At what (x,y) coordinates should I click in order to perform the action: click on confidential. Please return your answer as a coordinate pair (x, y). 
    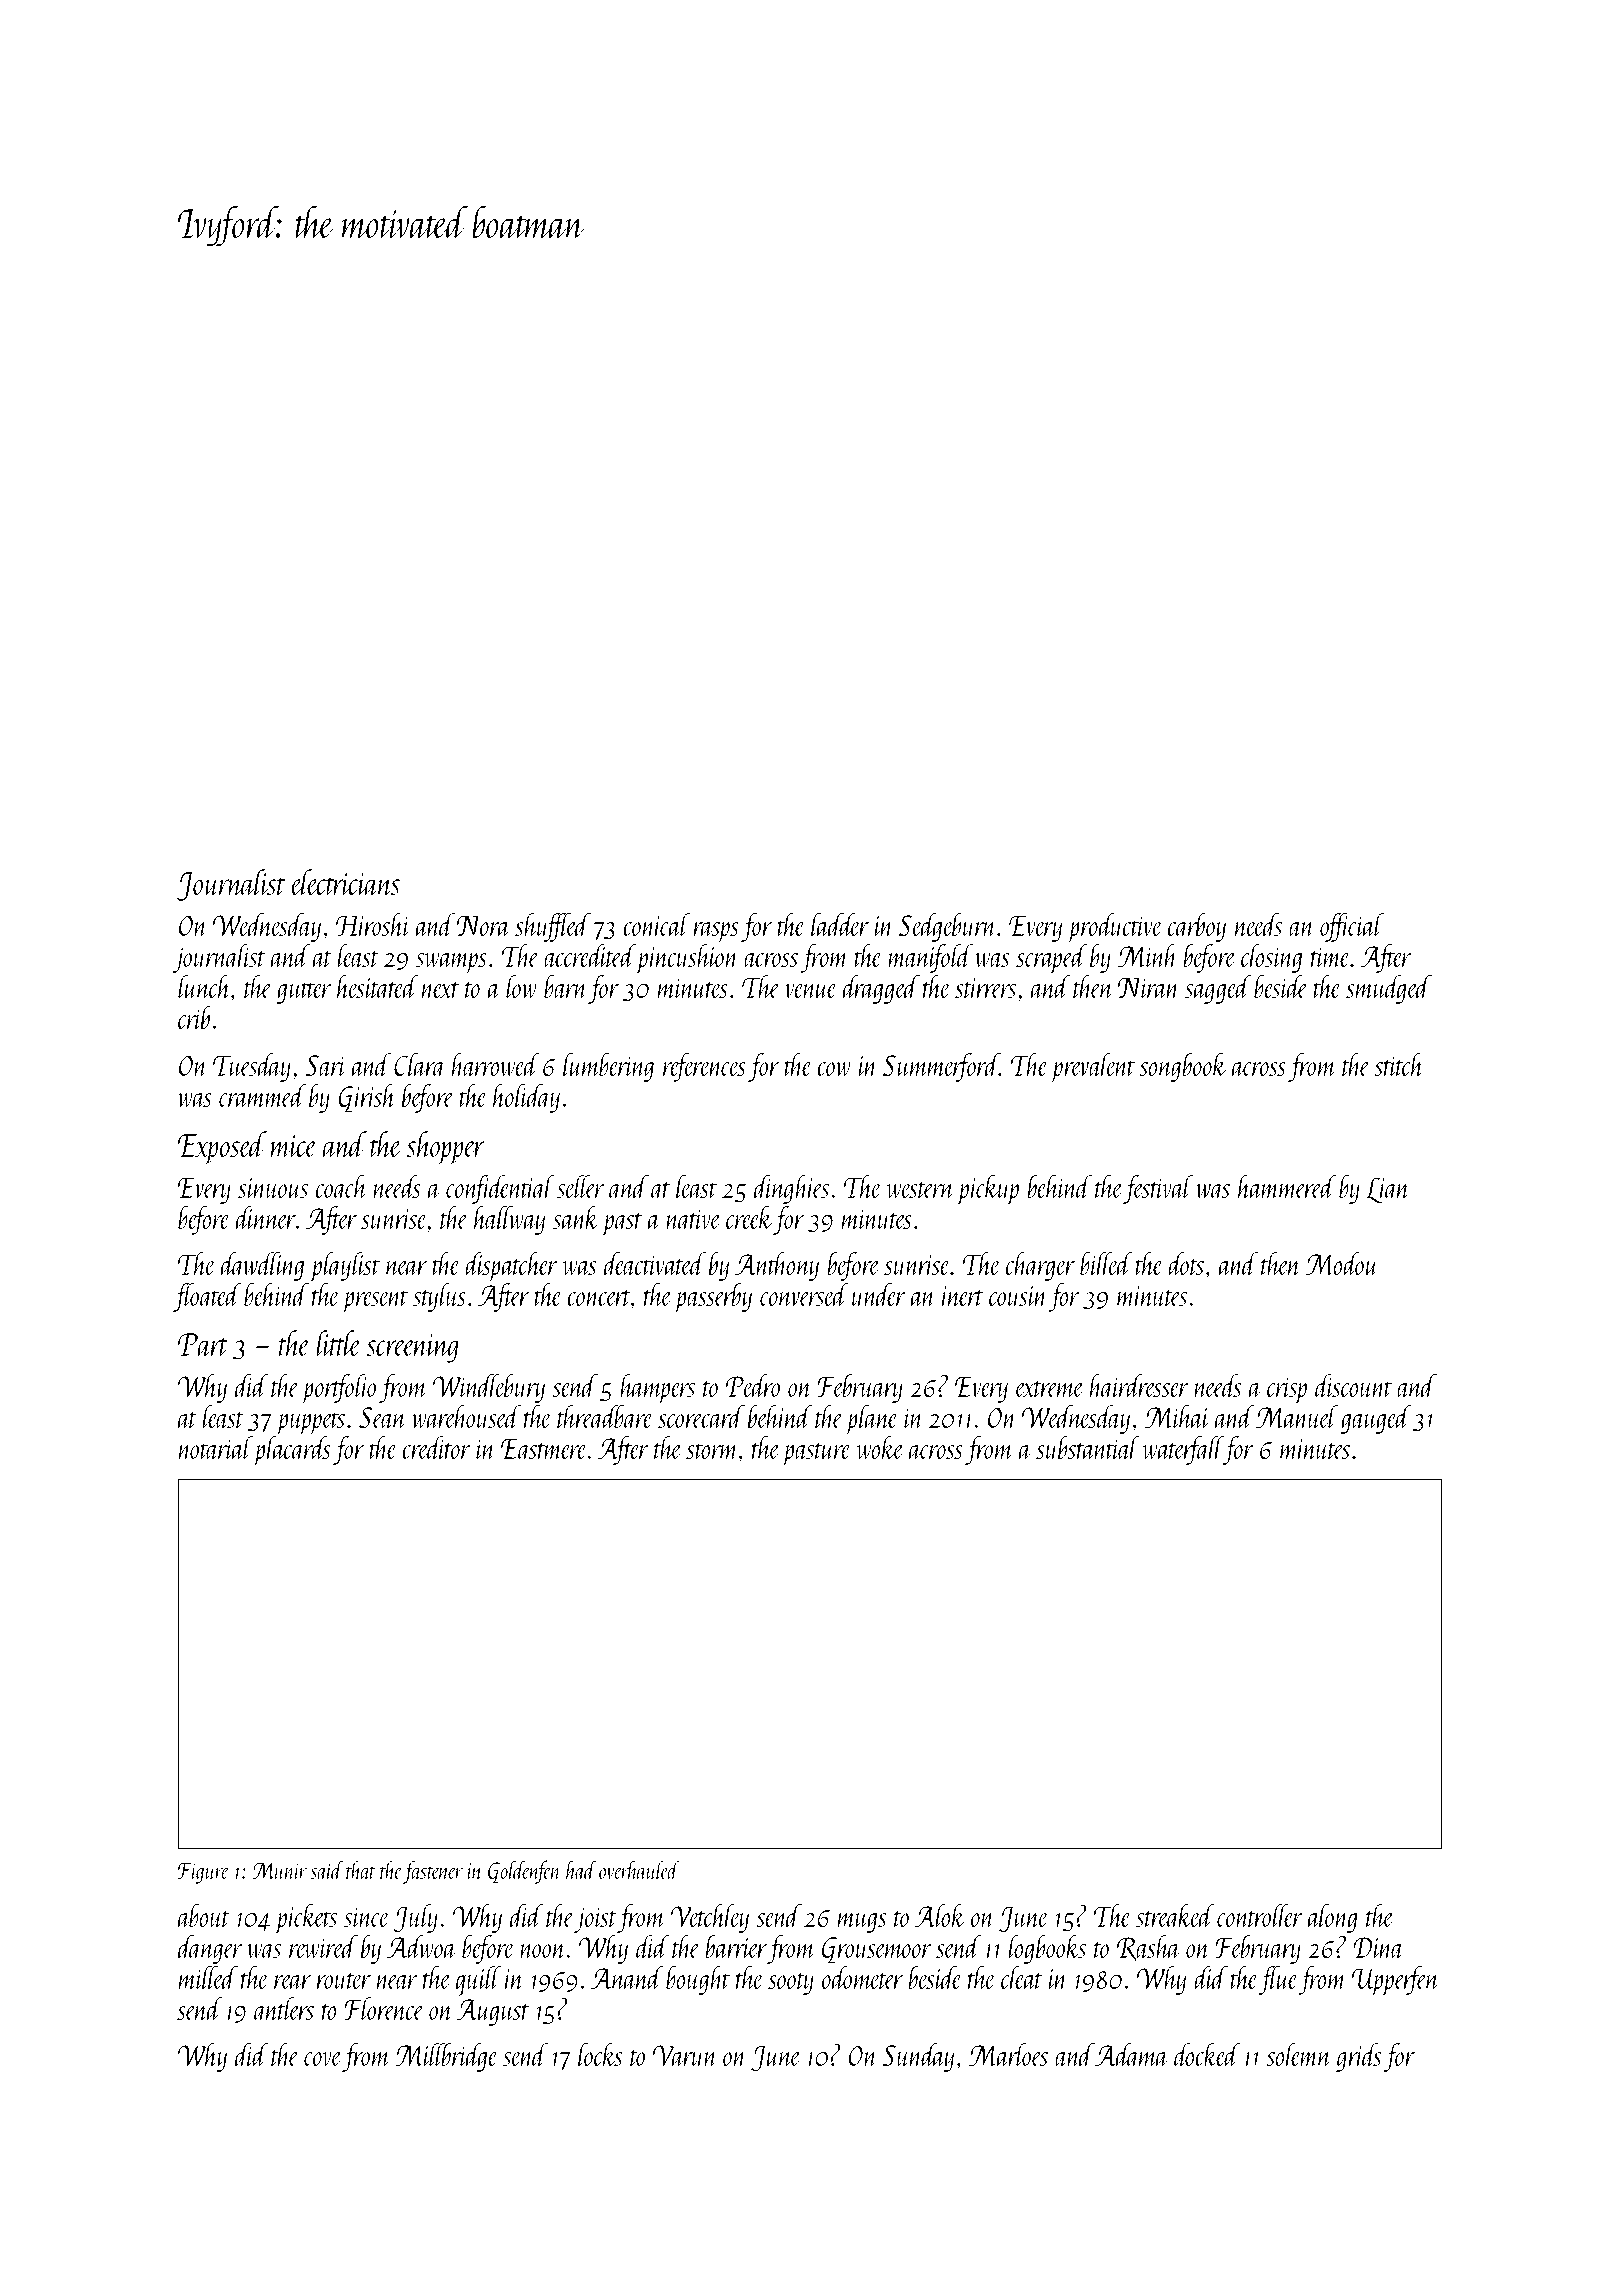
    Looking at the image, I should click on (500, 1189).
